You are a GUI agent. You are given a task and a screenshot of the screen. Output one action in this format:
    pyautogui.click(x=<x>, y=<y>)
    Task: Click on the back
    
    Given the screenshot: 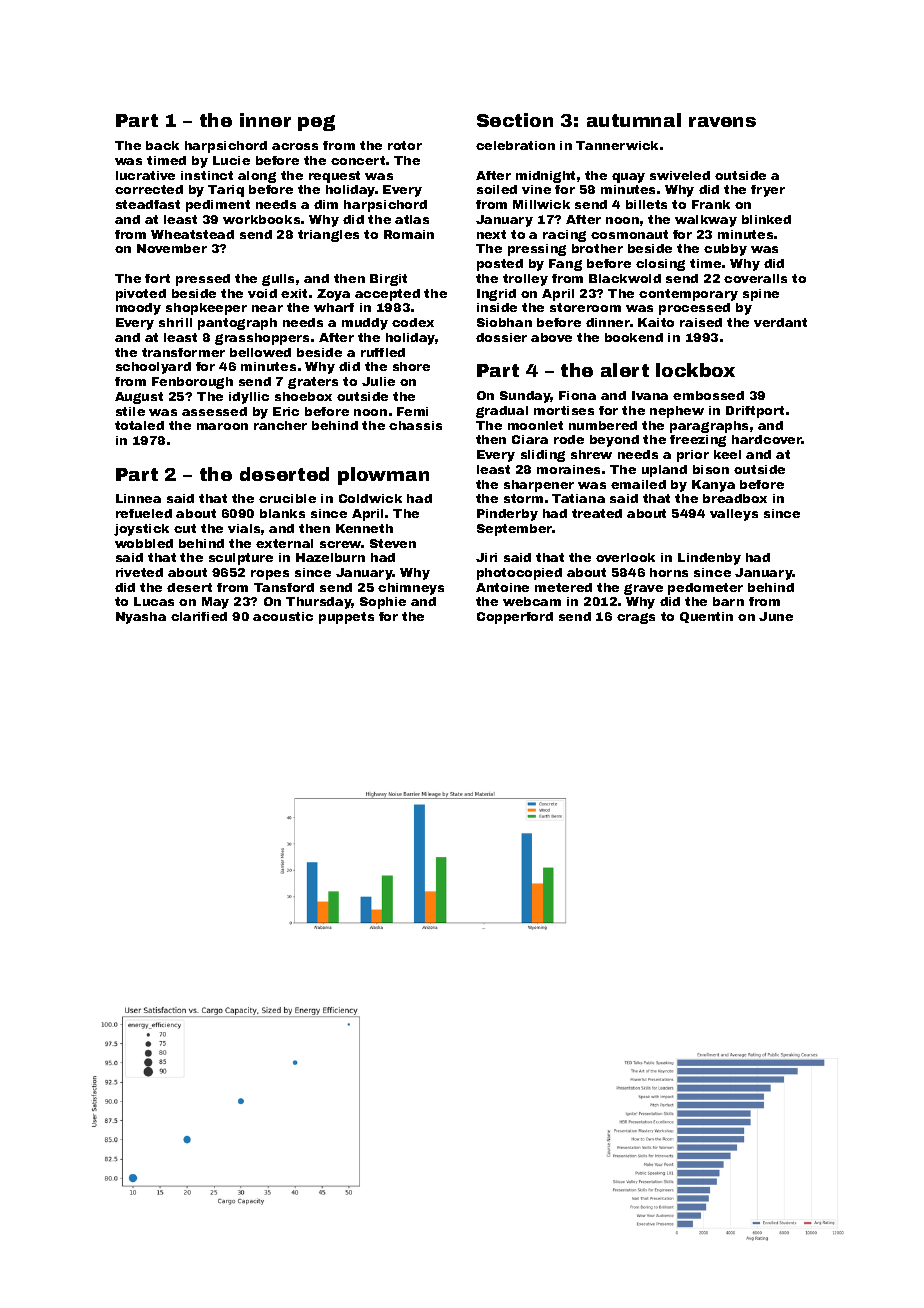 What is the action you would take?
    pyautogui.click(x=162, y=145)
